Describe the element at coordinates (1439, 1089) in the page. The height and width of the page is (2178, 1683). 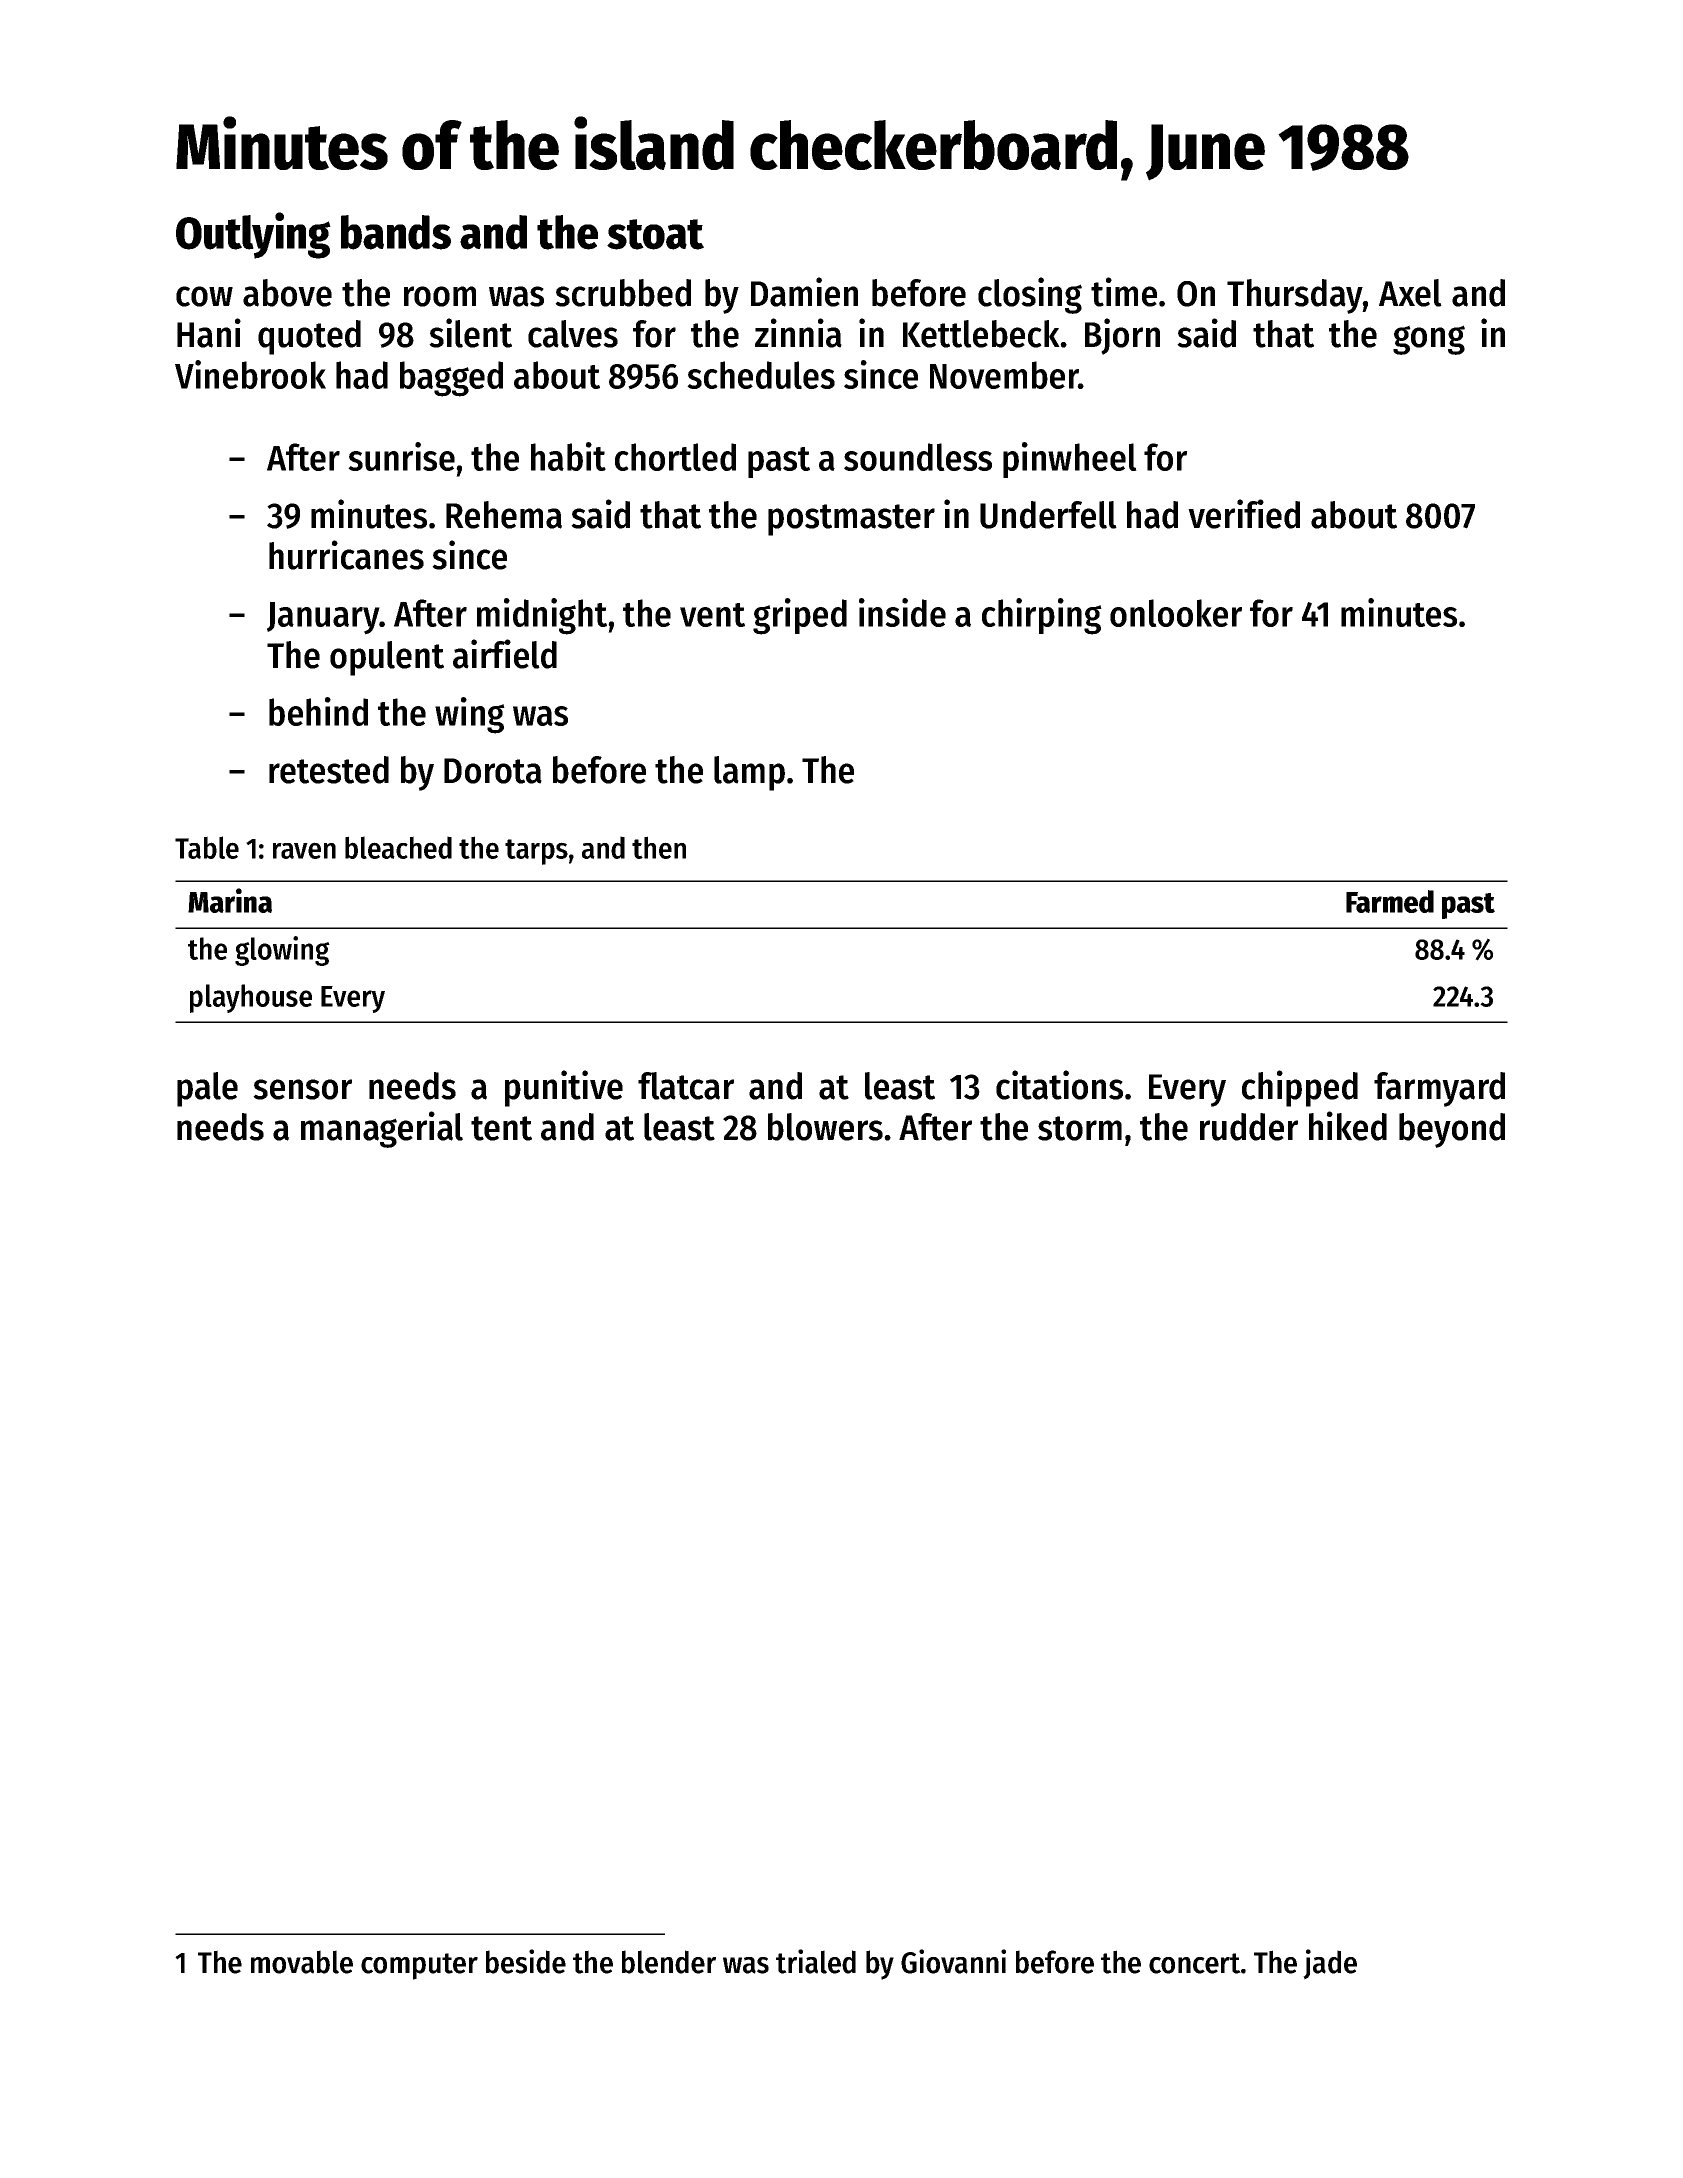
I see `farmyard` at that location.
